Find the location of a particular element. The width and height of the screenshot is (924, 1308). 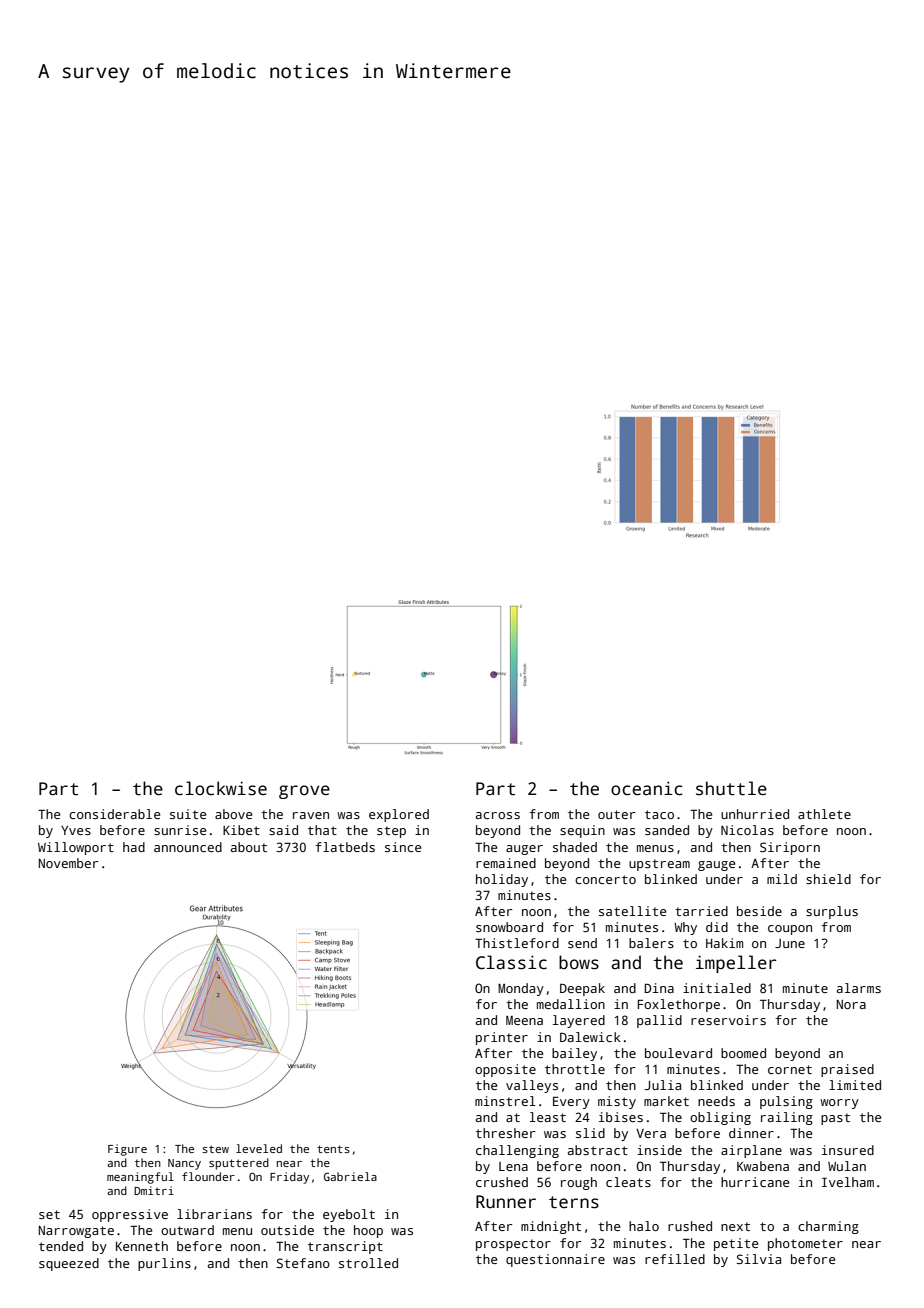

considerable is located at coordinates (114, 814).
